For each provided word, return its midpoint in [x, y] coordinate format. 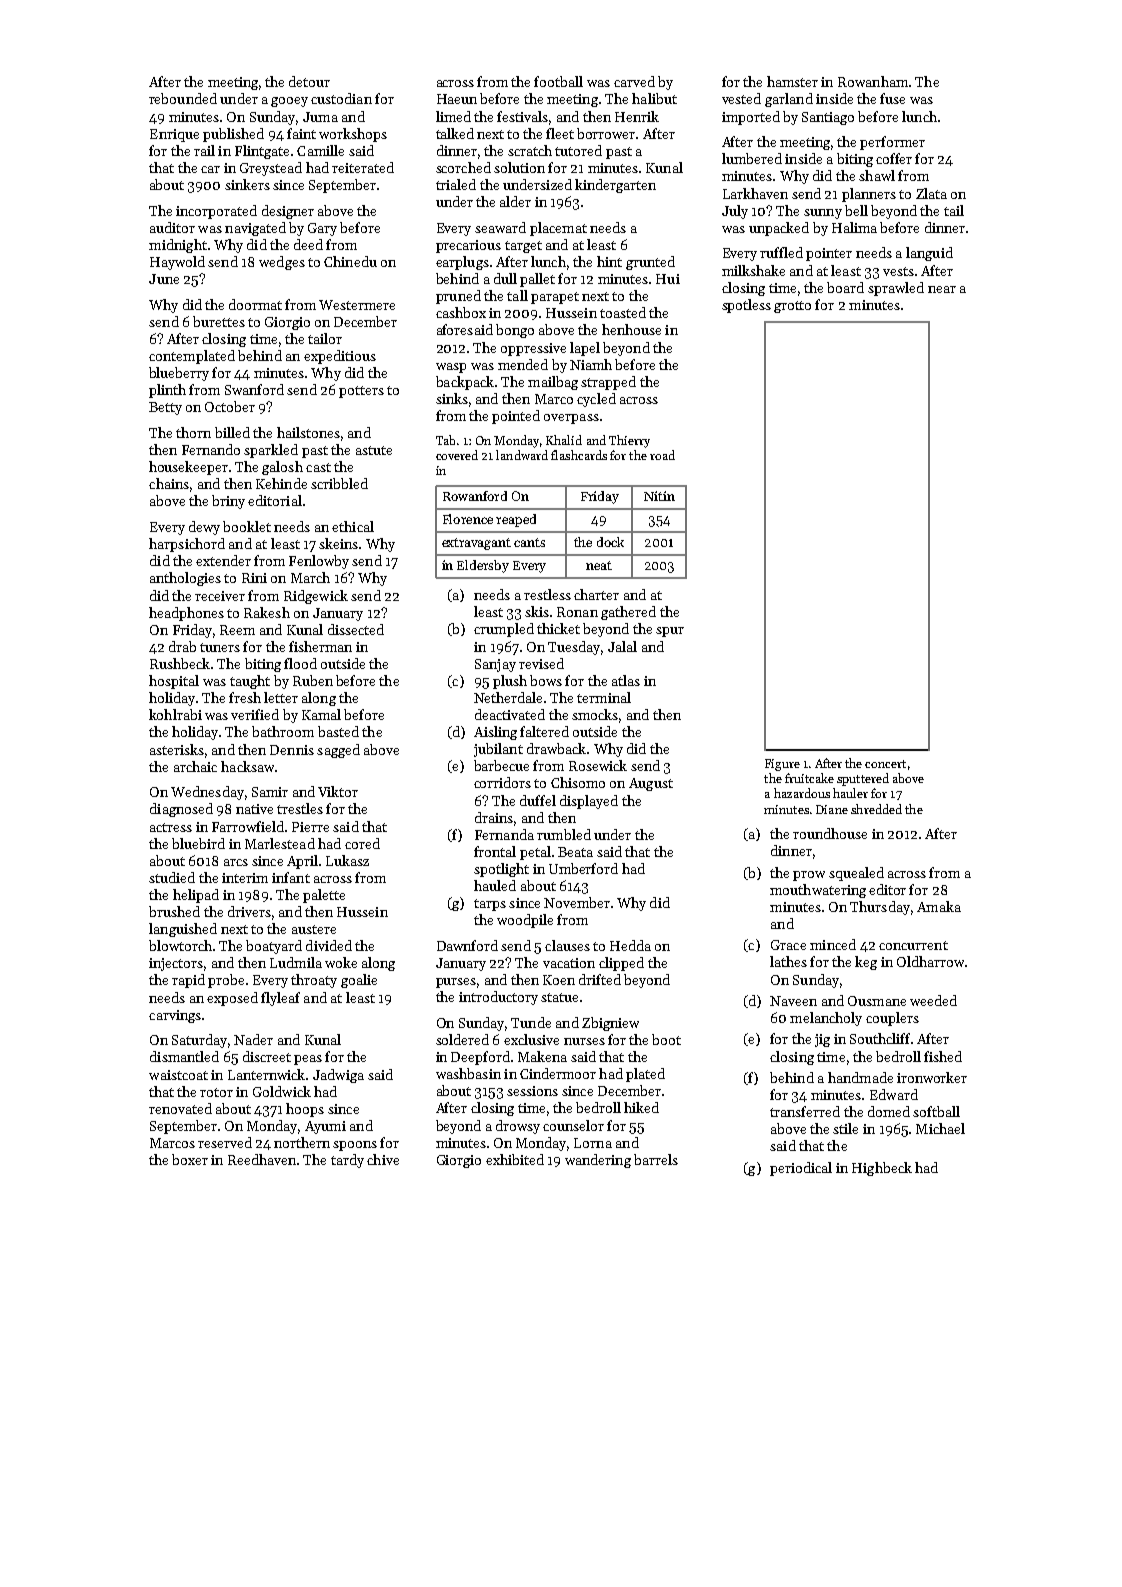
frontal [495, 851]
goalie [359, 981]
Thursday [880, 908]
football [558, 81]
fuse [892, 98]
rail [204, 150]
